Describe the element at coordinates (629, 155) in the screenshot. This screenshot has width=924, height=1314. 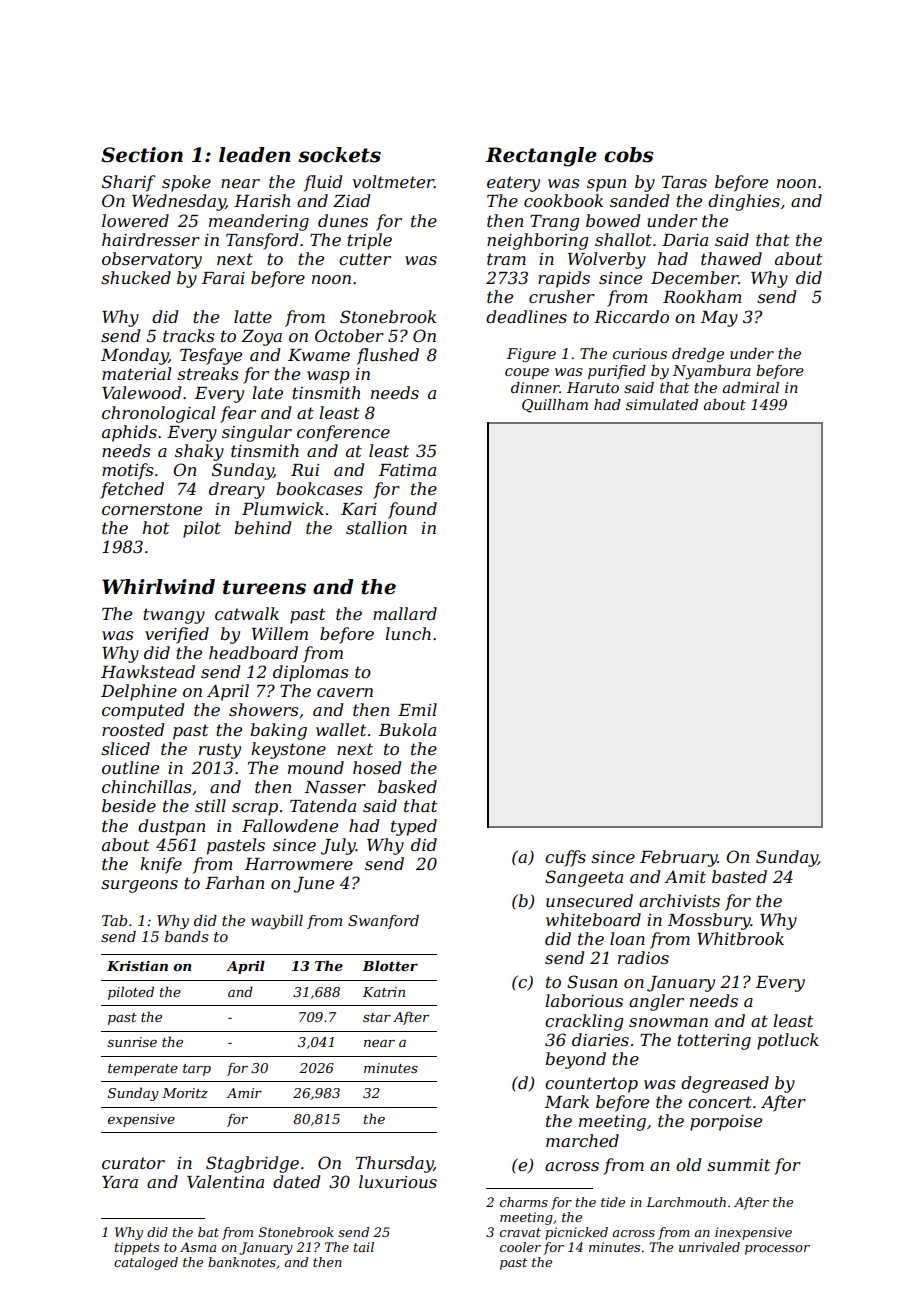
I see `cobs` at that location.
